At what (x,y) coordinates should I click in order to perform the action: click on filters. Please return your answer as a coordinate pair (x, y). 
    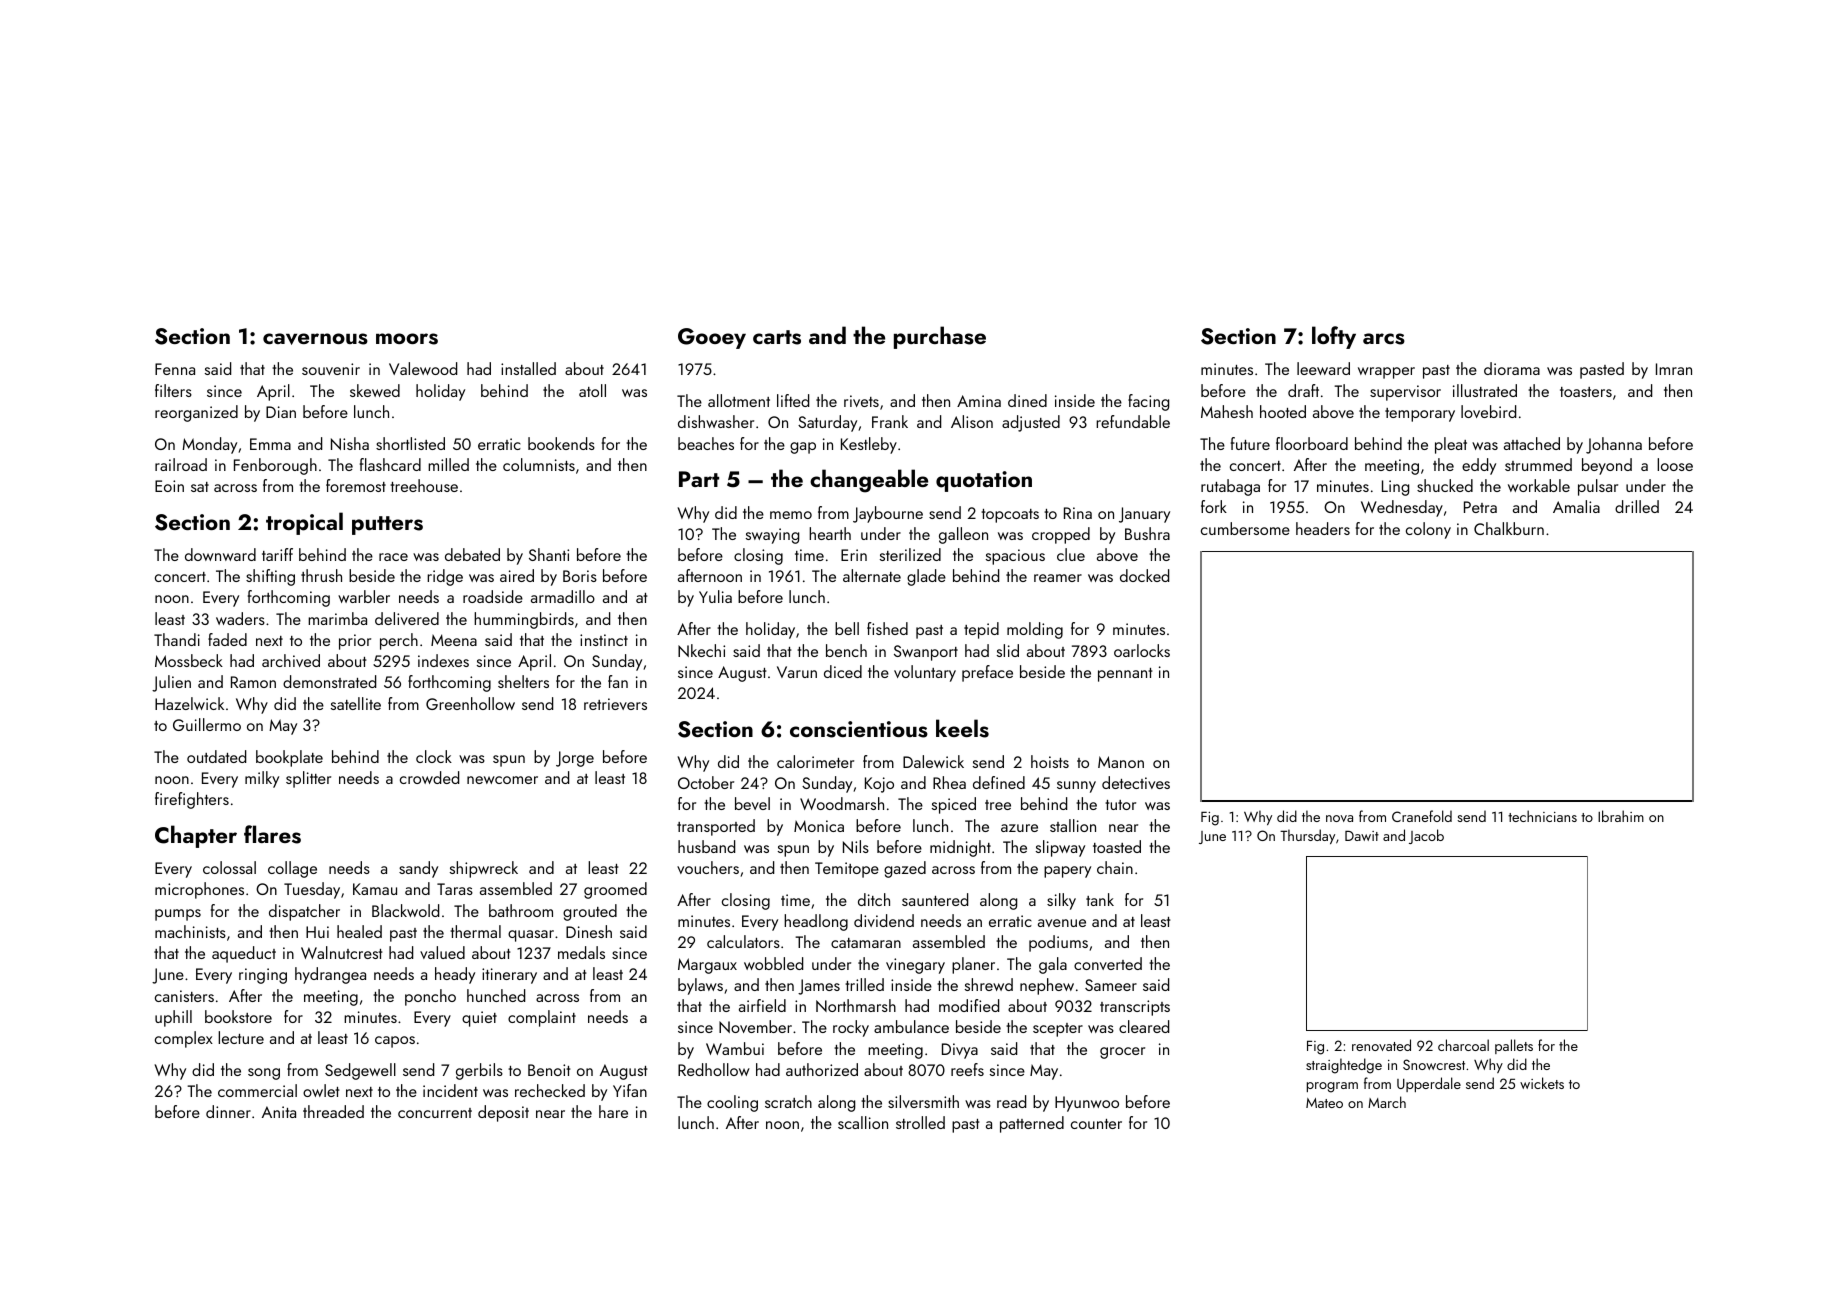
    Looking at the image, I should click on (173, 390).
